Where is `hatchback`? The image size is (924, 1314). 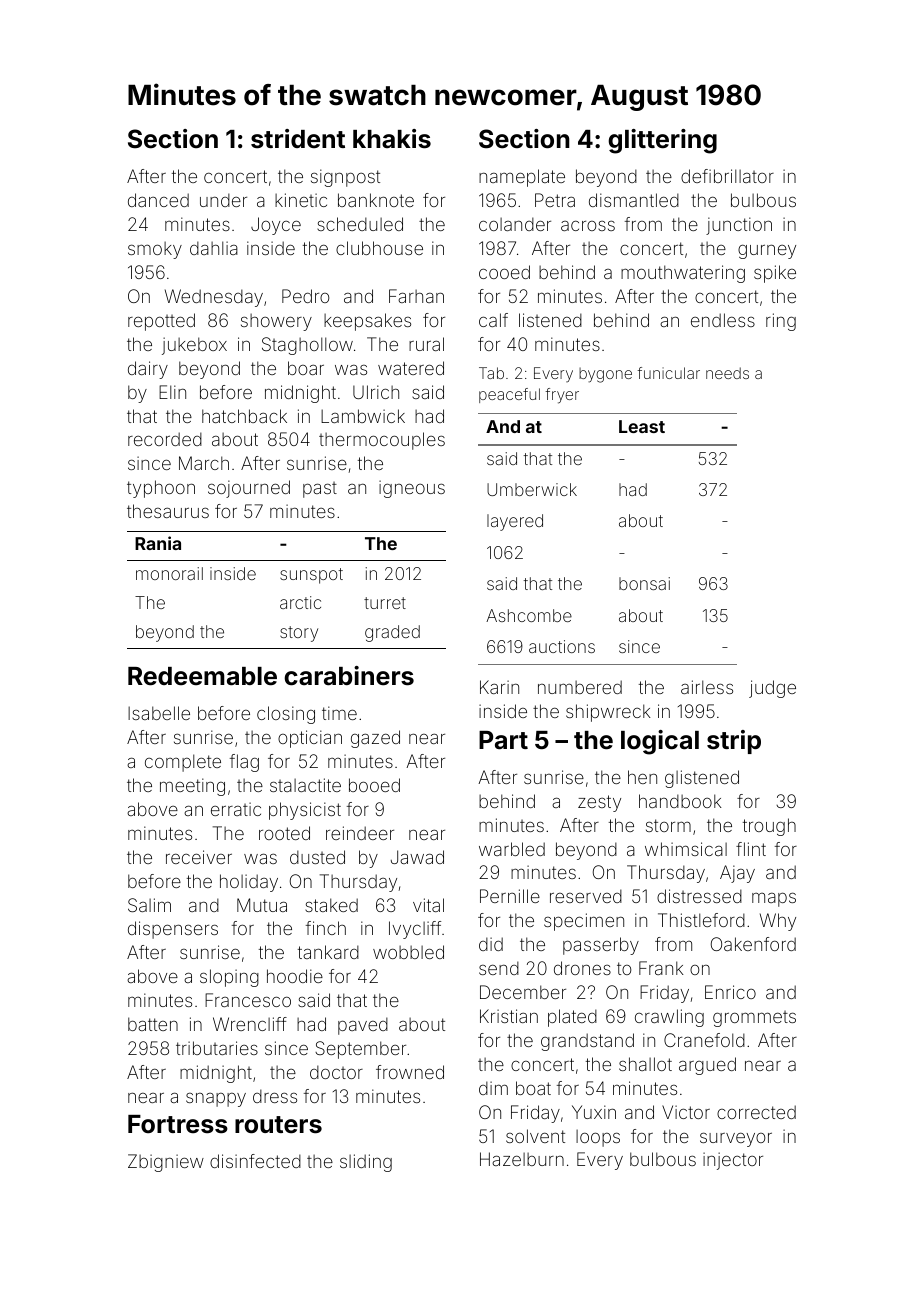 hatchback is located at coordinates (244, 416).
